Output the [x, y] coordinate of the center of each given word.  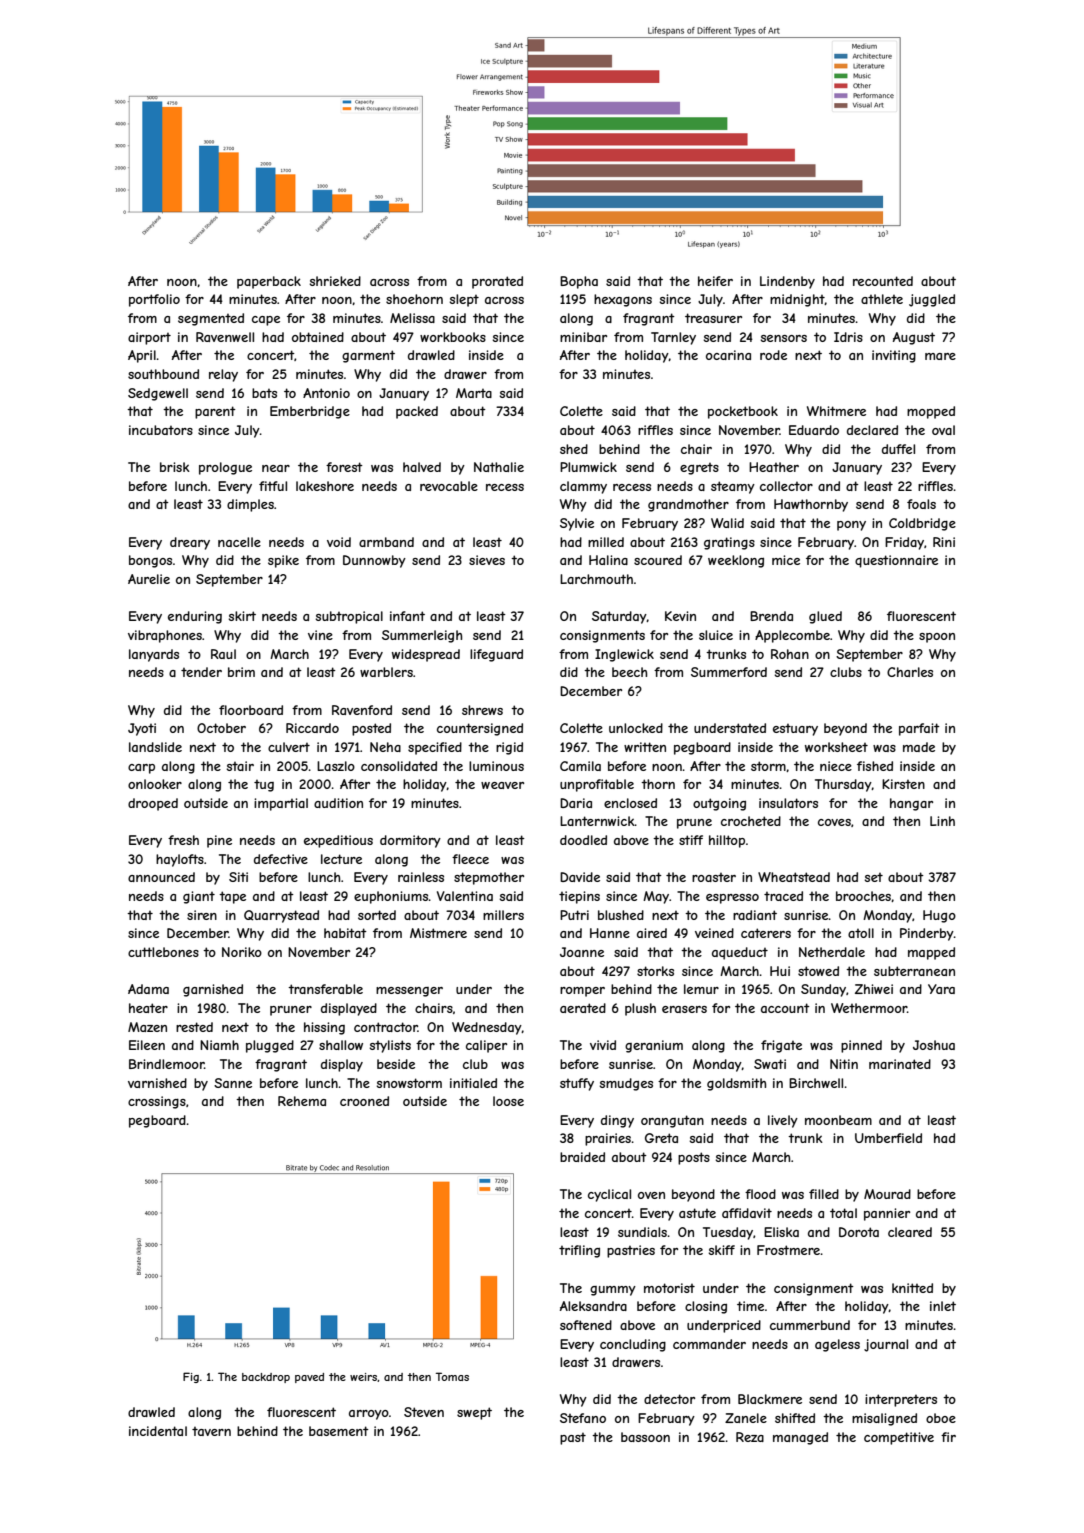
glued [825, 617]
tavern [211, 1431]
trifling [579, 1251]
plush [640, 1009]
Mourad [887, 1194]
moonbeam [838, 1120]
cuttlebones [163, 952]
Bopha [579, 282]
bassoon [645, 1437]
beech [629, 672]
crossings [157, 1102]
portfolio [154, 300]
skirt [242, 616]
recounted [883, 281]
